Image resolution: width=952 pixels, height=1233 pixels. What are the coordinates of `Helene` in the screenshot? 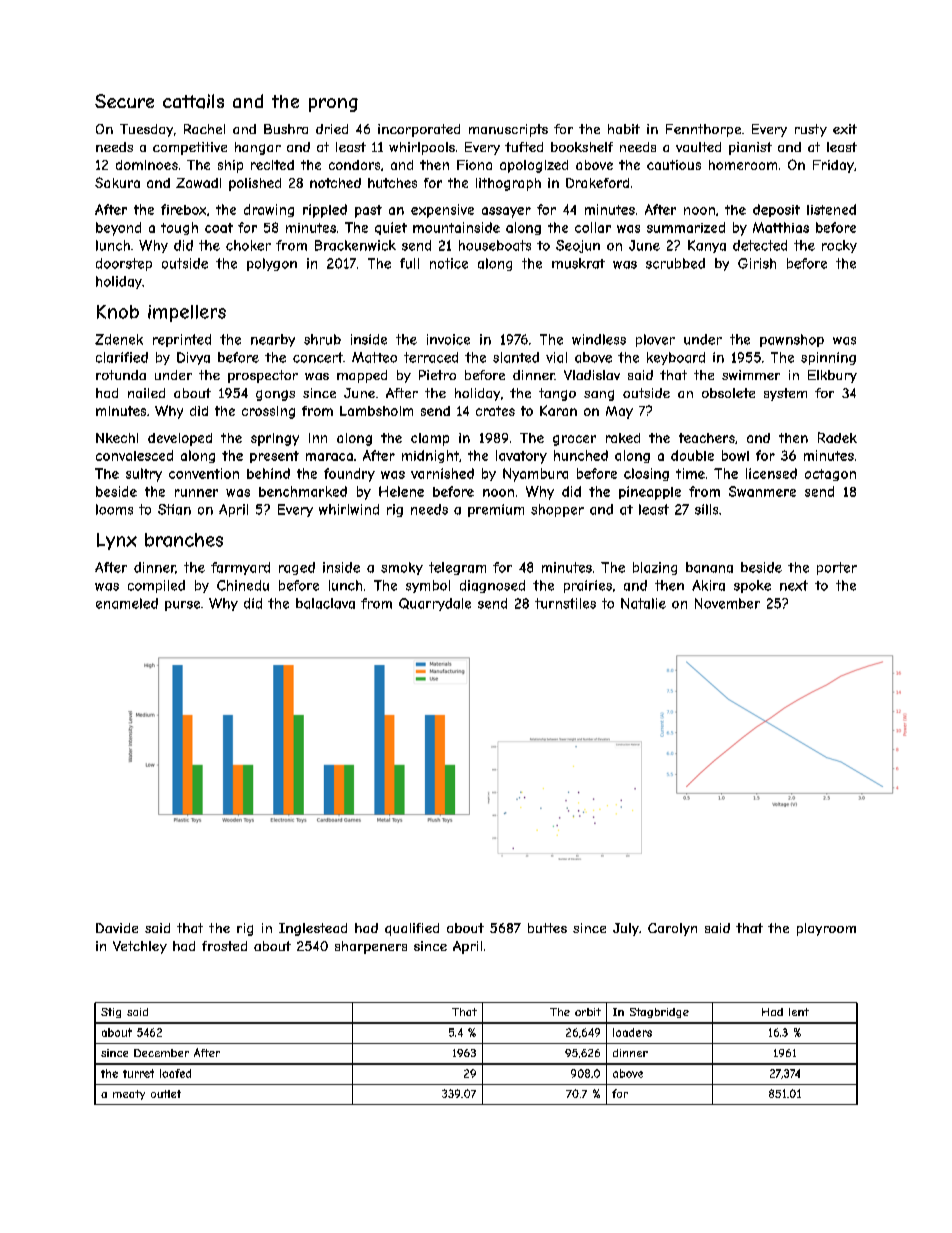 It's located at (401, 491).
